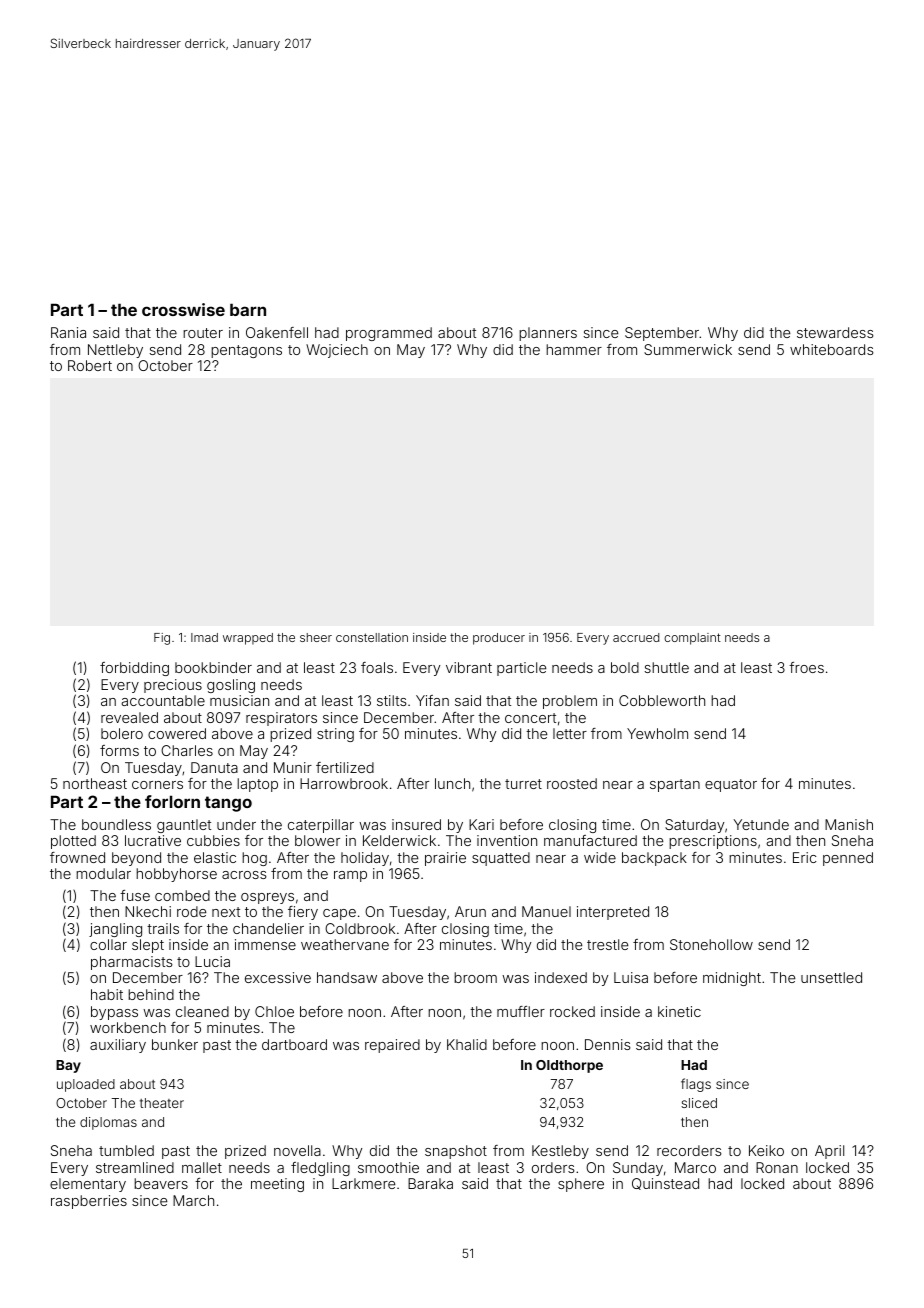 The height and width of the page is (1308, 924). What do you see at coordinates (607, 944) in the page?
I see `trestle` at bounding box center [607, 944].
